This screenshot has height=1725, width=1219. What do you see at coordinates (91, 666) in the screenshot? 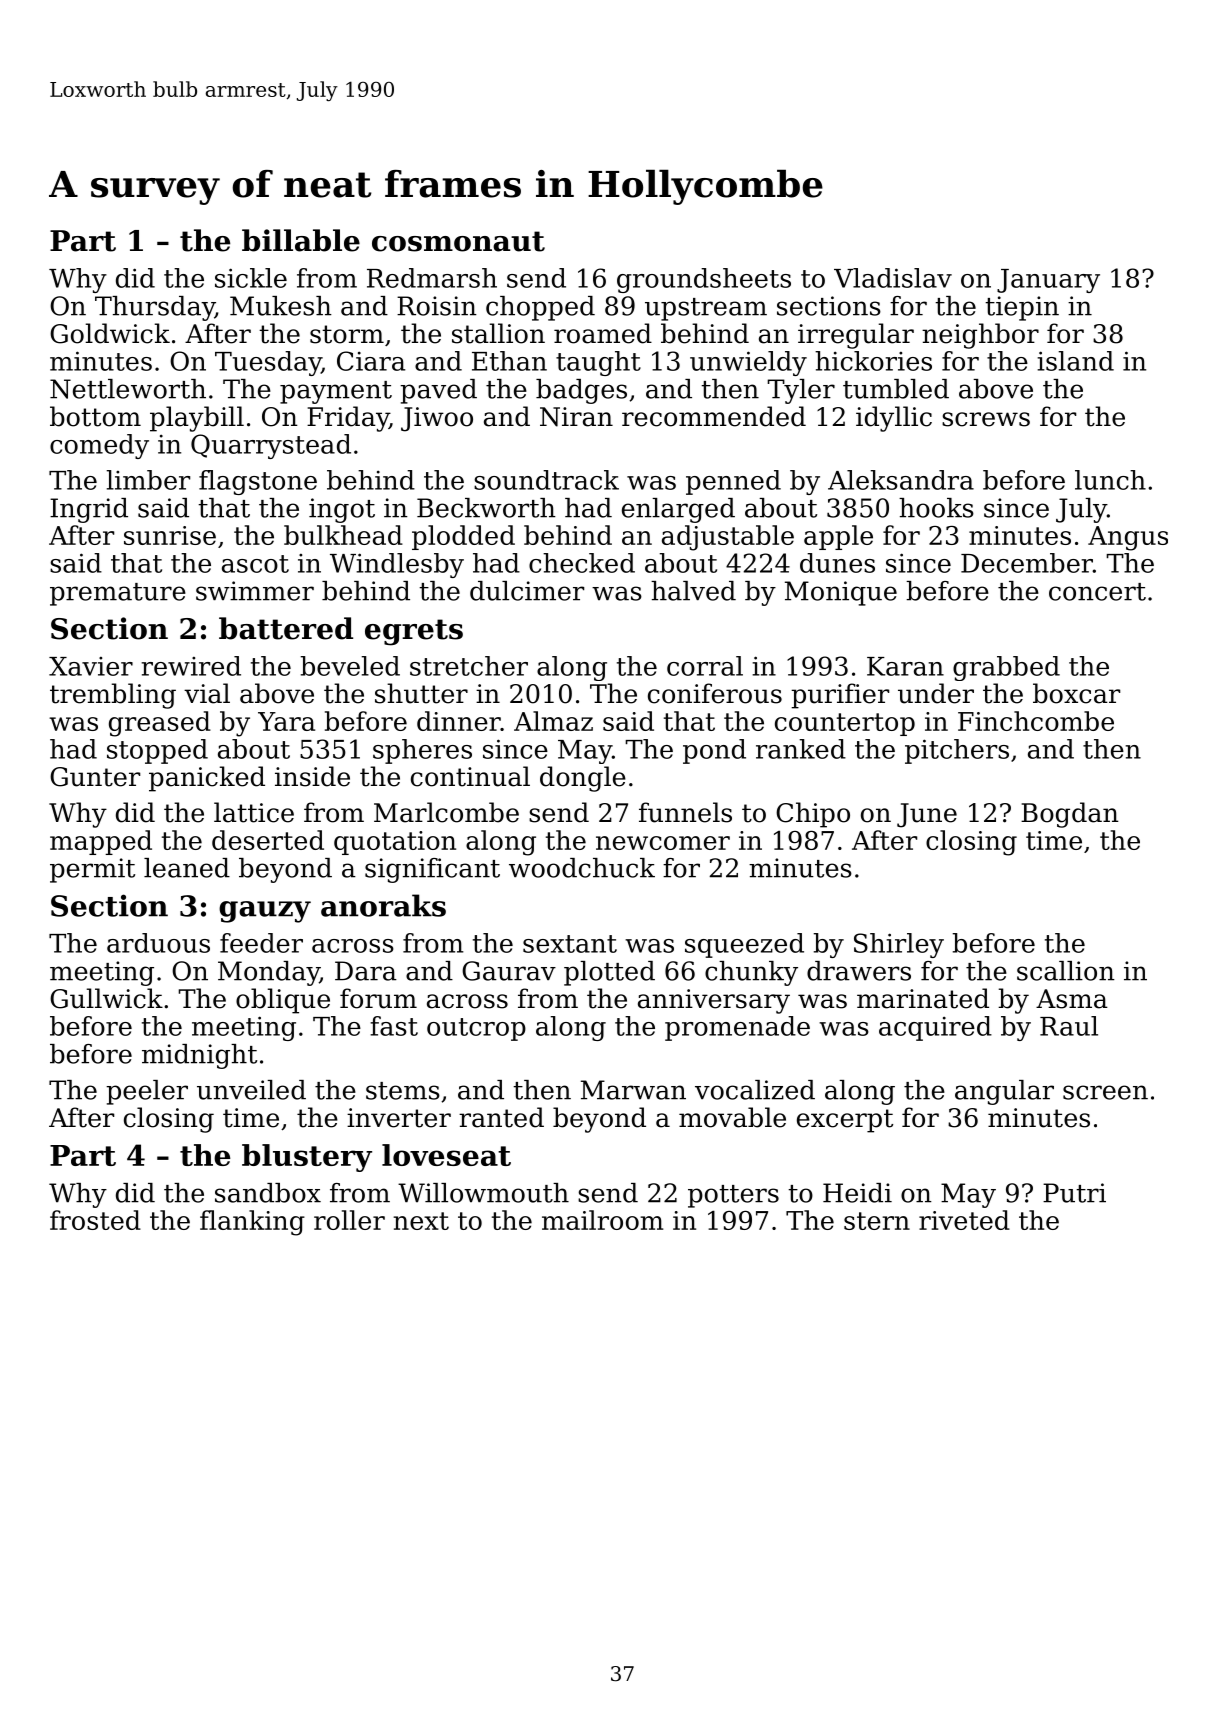
I see `Xavier` at bounding box center [91, 666].
